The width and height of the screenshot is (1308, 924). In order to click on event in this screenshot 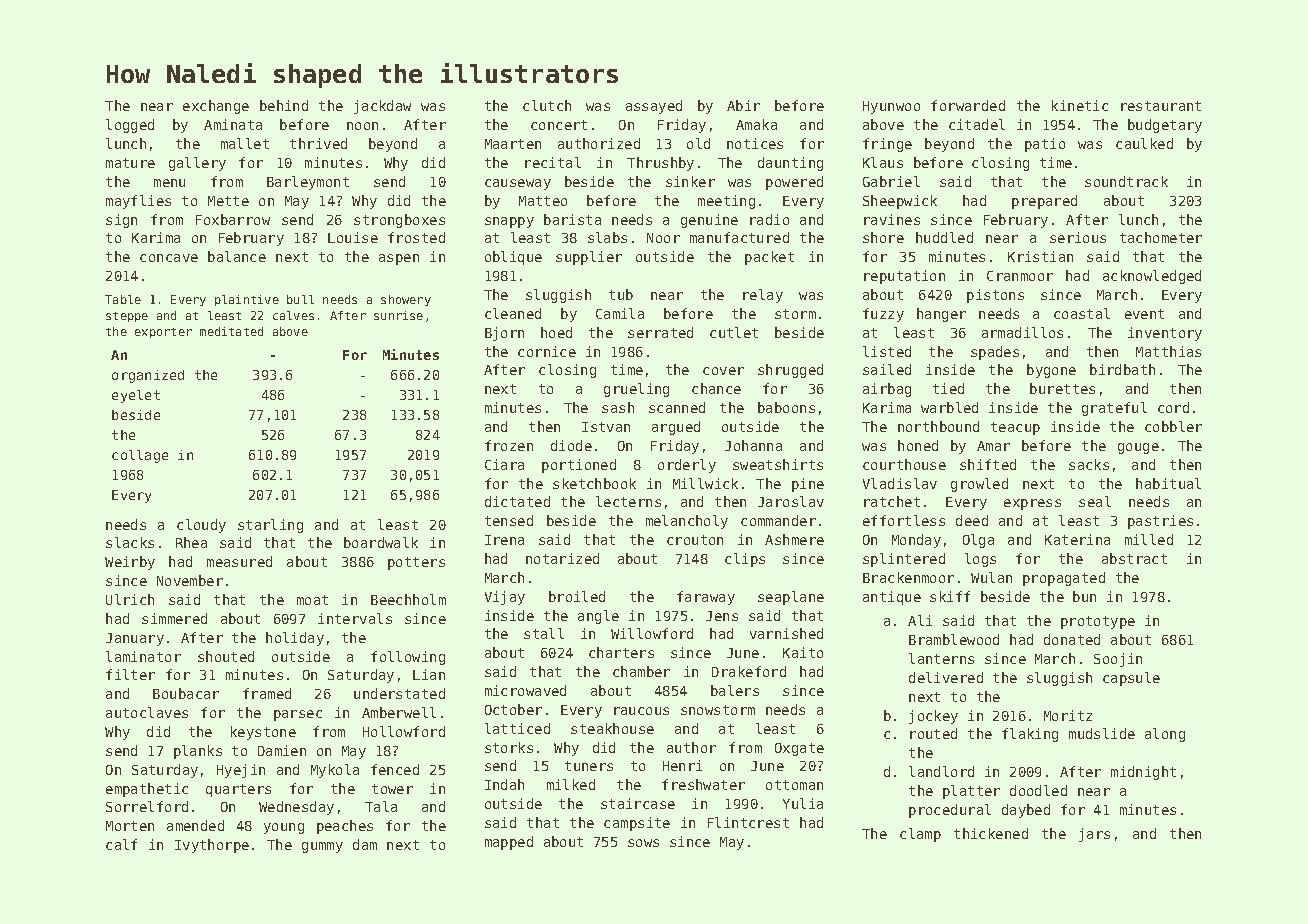, I will do `click(1144, 314)`.
